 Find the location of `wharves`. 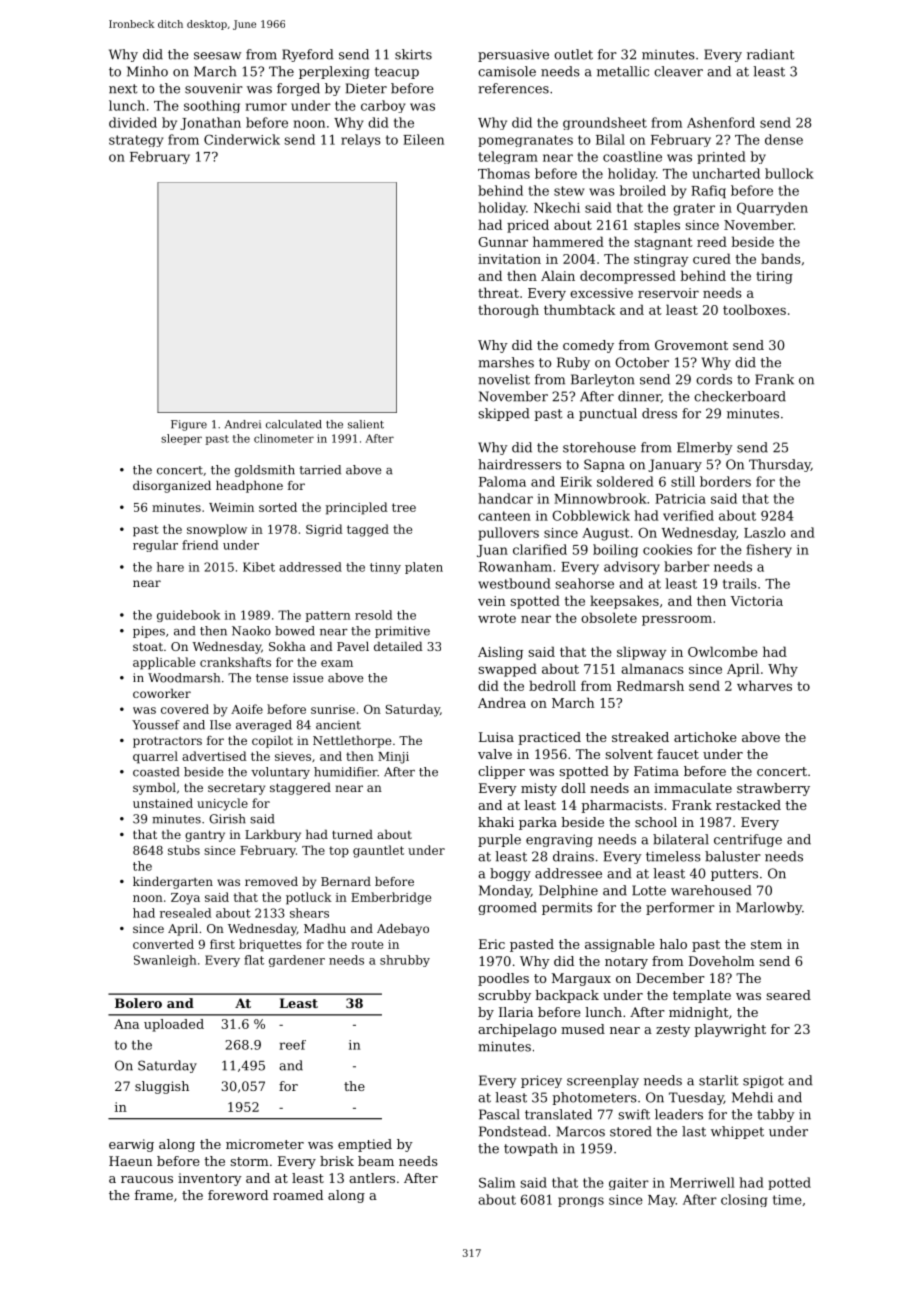

wharves is located at coordinates (764, 685).
